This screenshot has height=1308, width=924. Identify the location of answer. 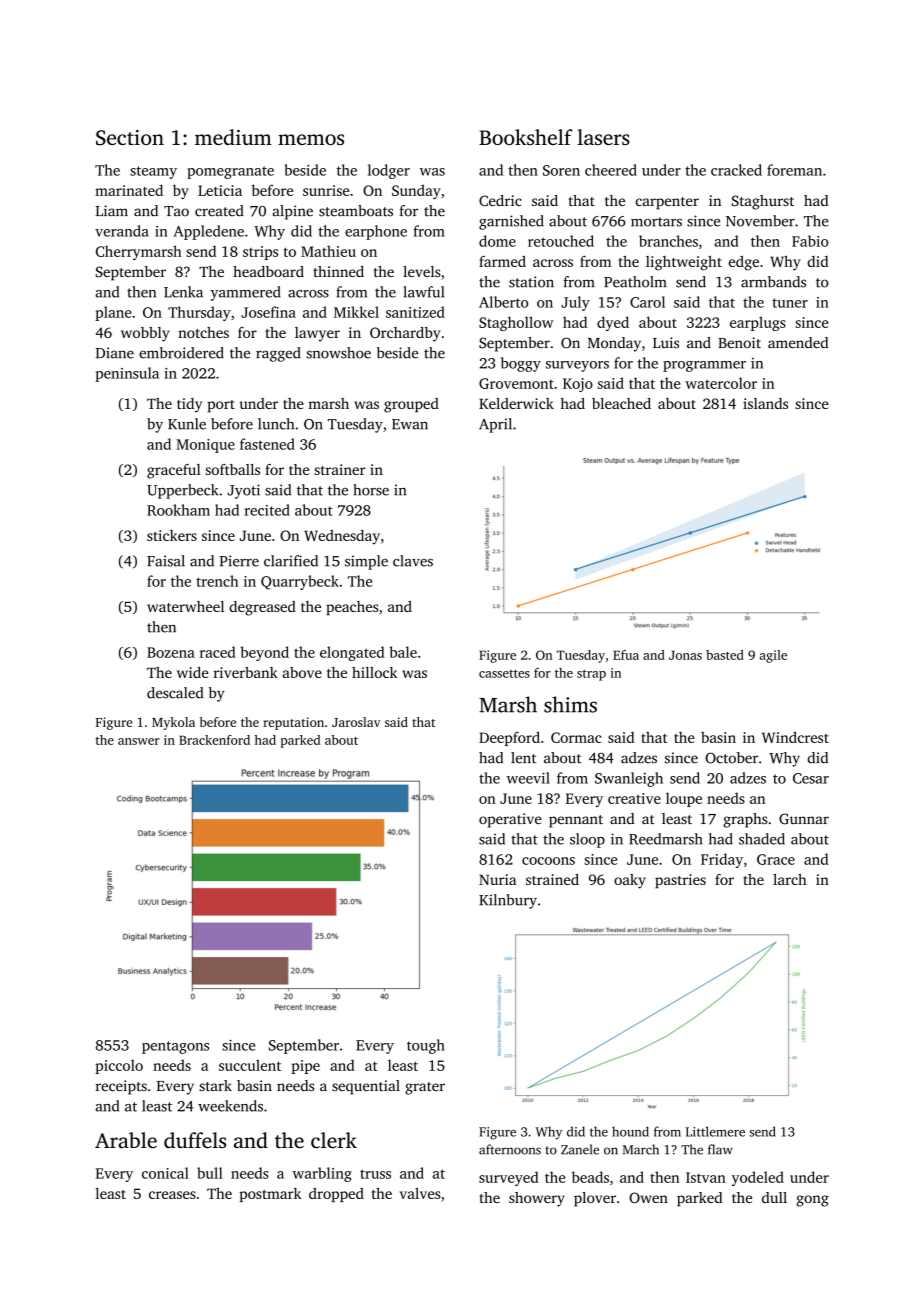
(139, 741).
